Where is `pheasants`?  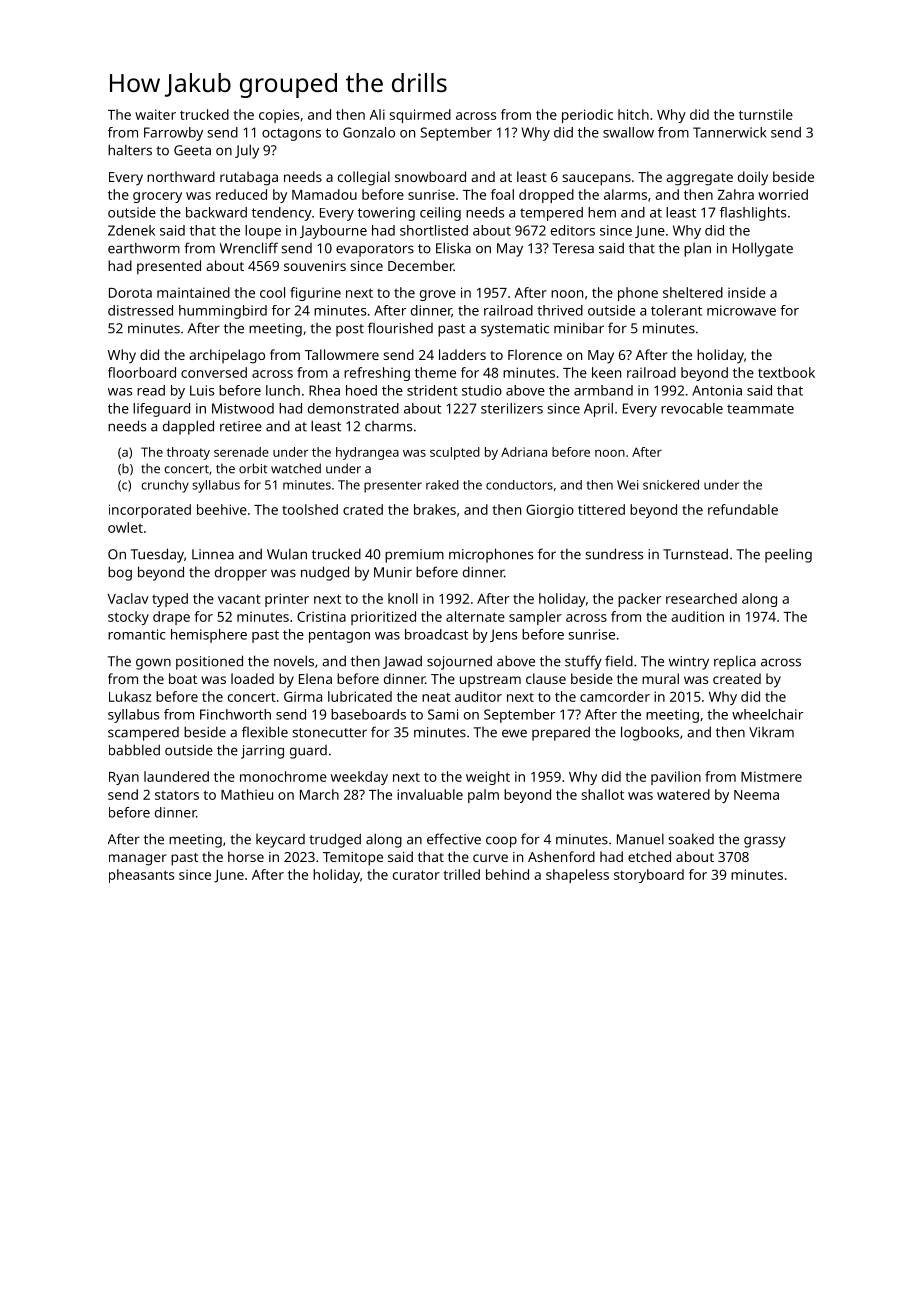
pheasants is located at coordinates (141, 876).
